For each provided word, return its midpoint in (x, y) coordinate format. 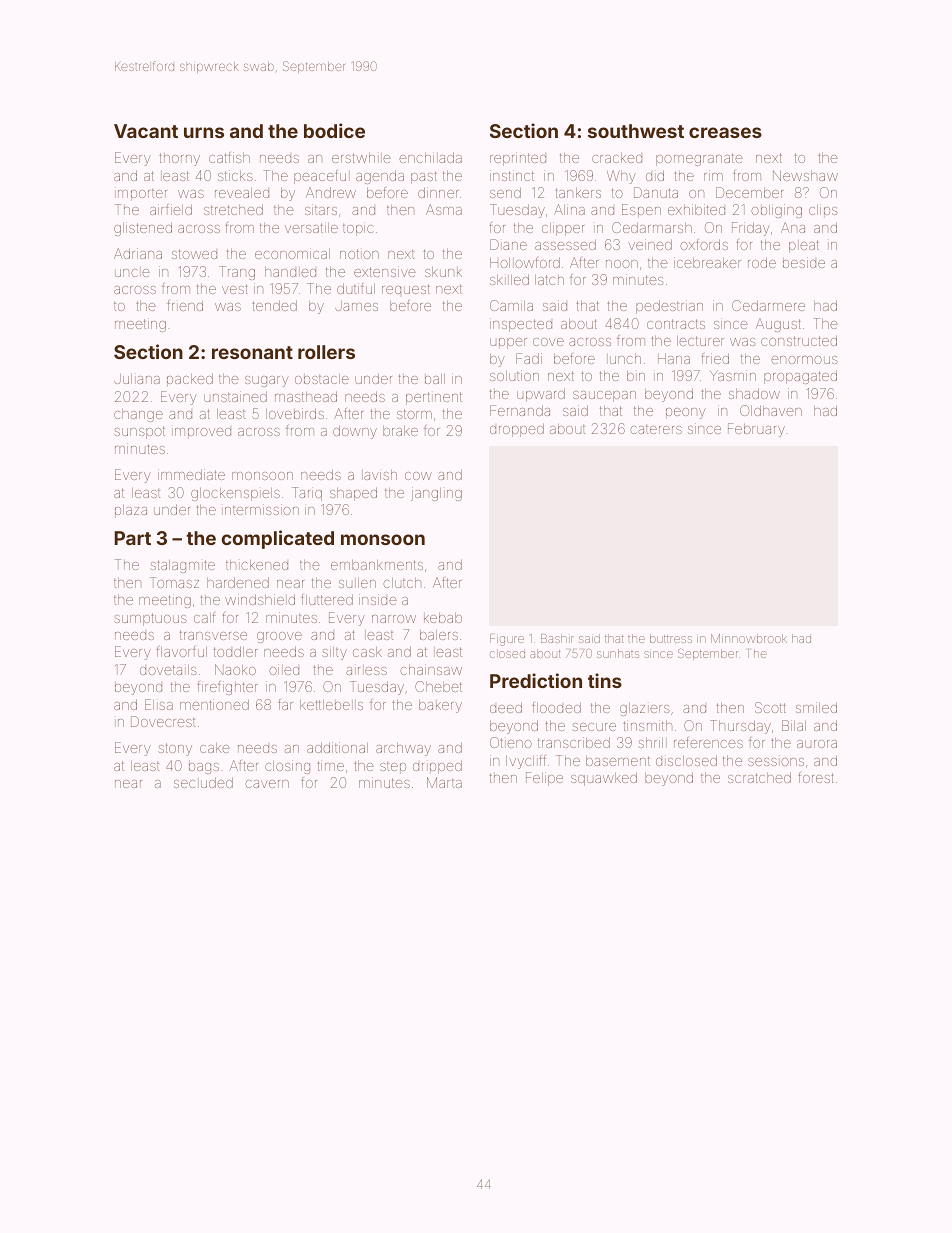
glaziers (645, 709)
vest (235, 289)
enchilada (430, 157)
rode (762, 262)
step (393, 768)
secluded (203, 782)
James (356, 306)
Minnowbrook (749, 638)
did (655, 175)
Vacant (146, 131)
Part (132, 538)
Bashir (557, 638)
